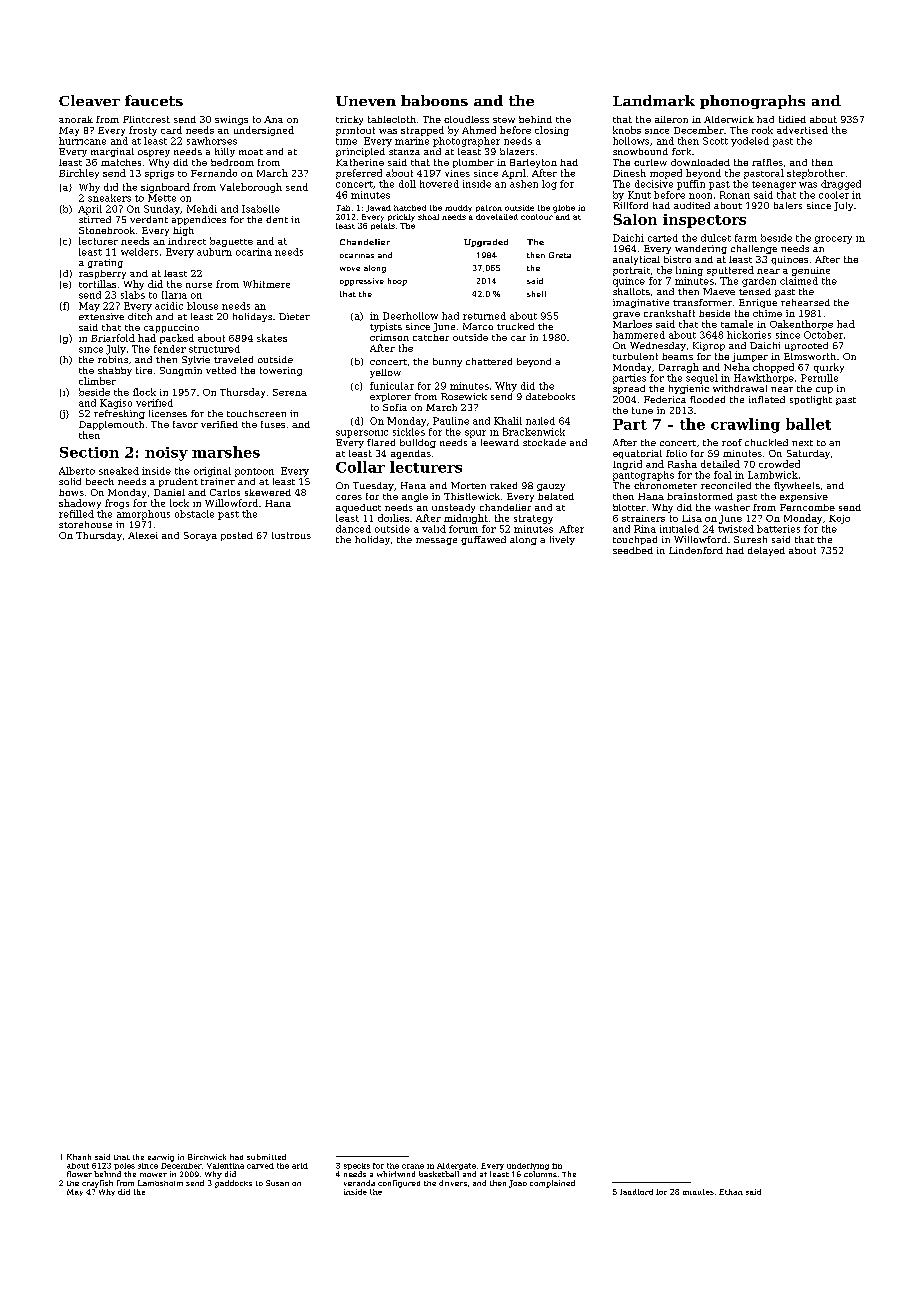 The height and width of the image is (1308, 924). Describe the element at coordinates (811, 271) in the image. I see `genuine` at that location.
